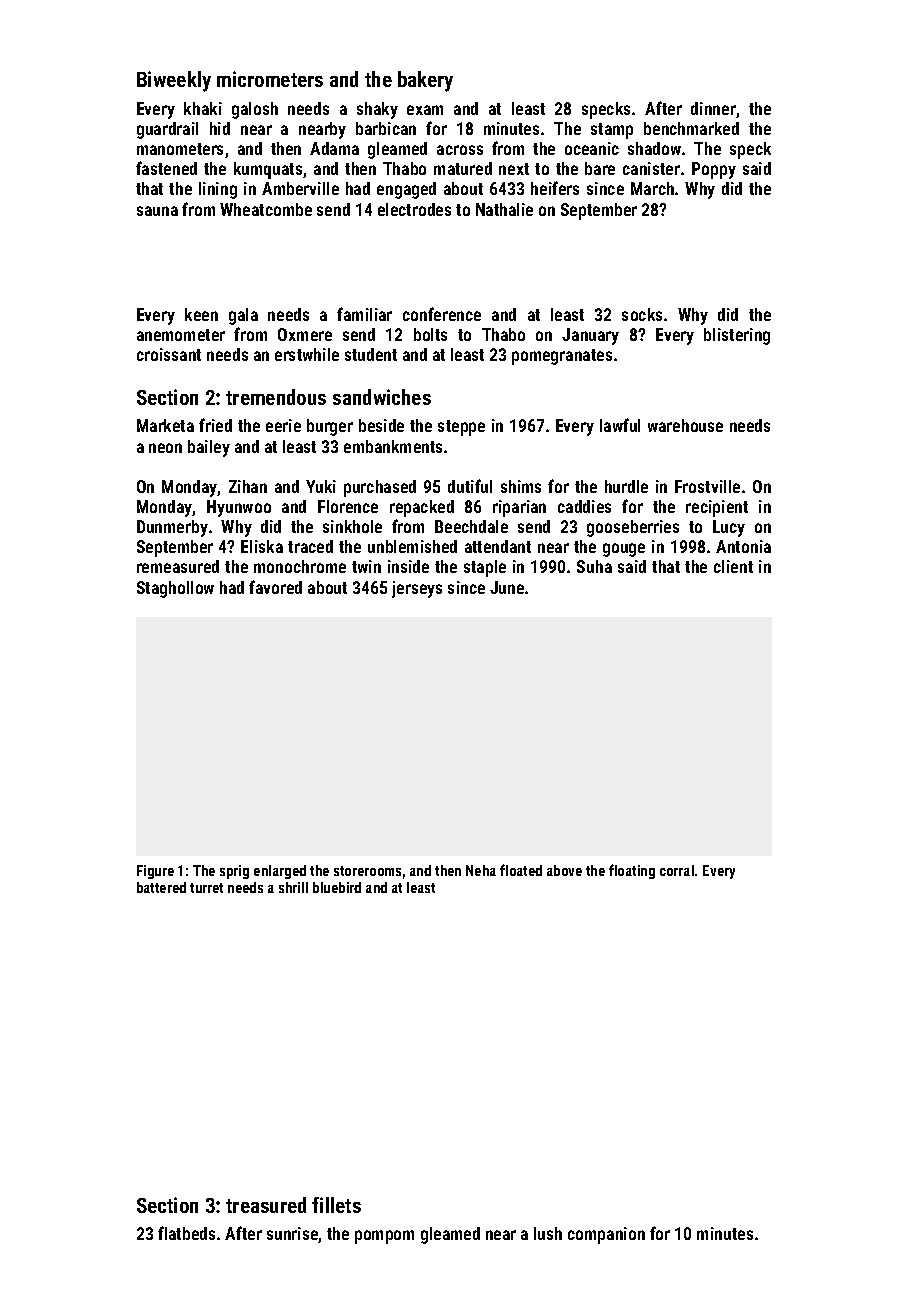 This screenshot has width=908, height=1316. I want to click on bakery, so click(425, 81).
